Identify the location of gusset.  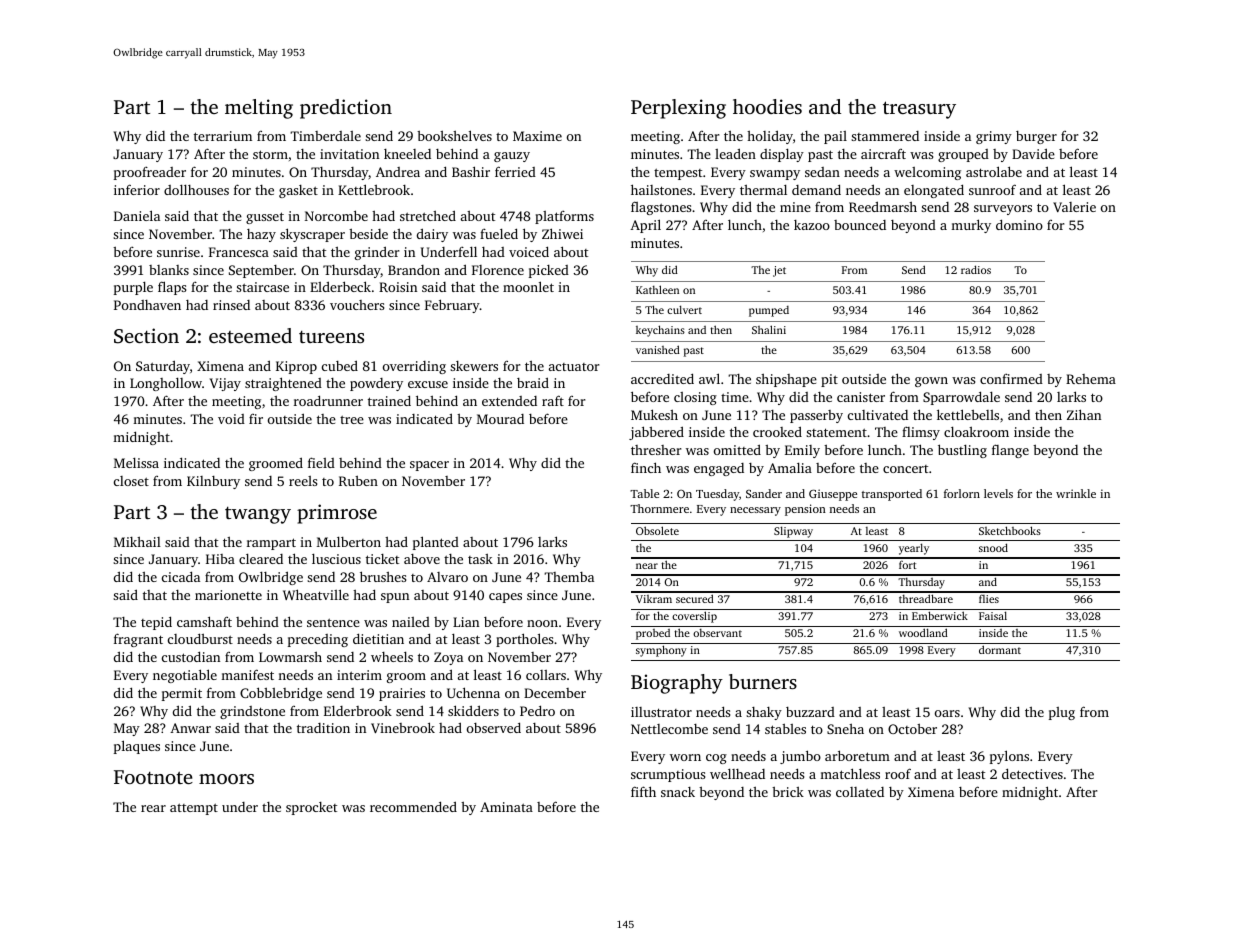
(265, 218).
